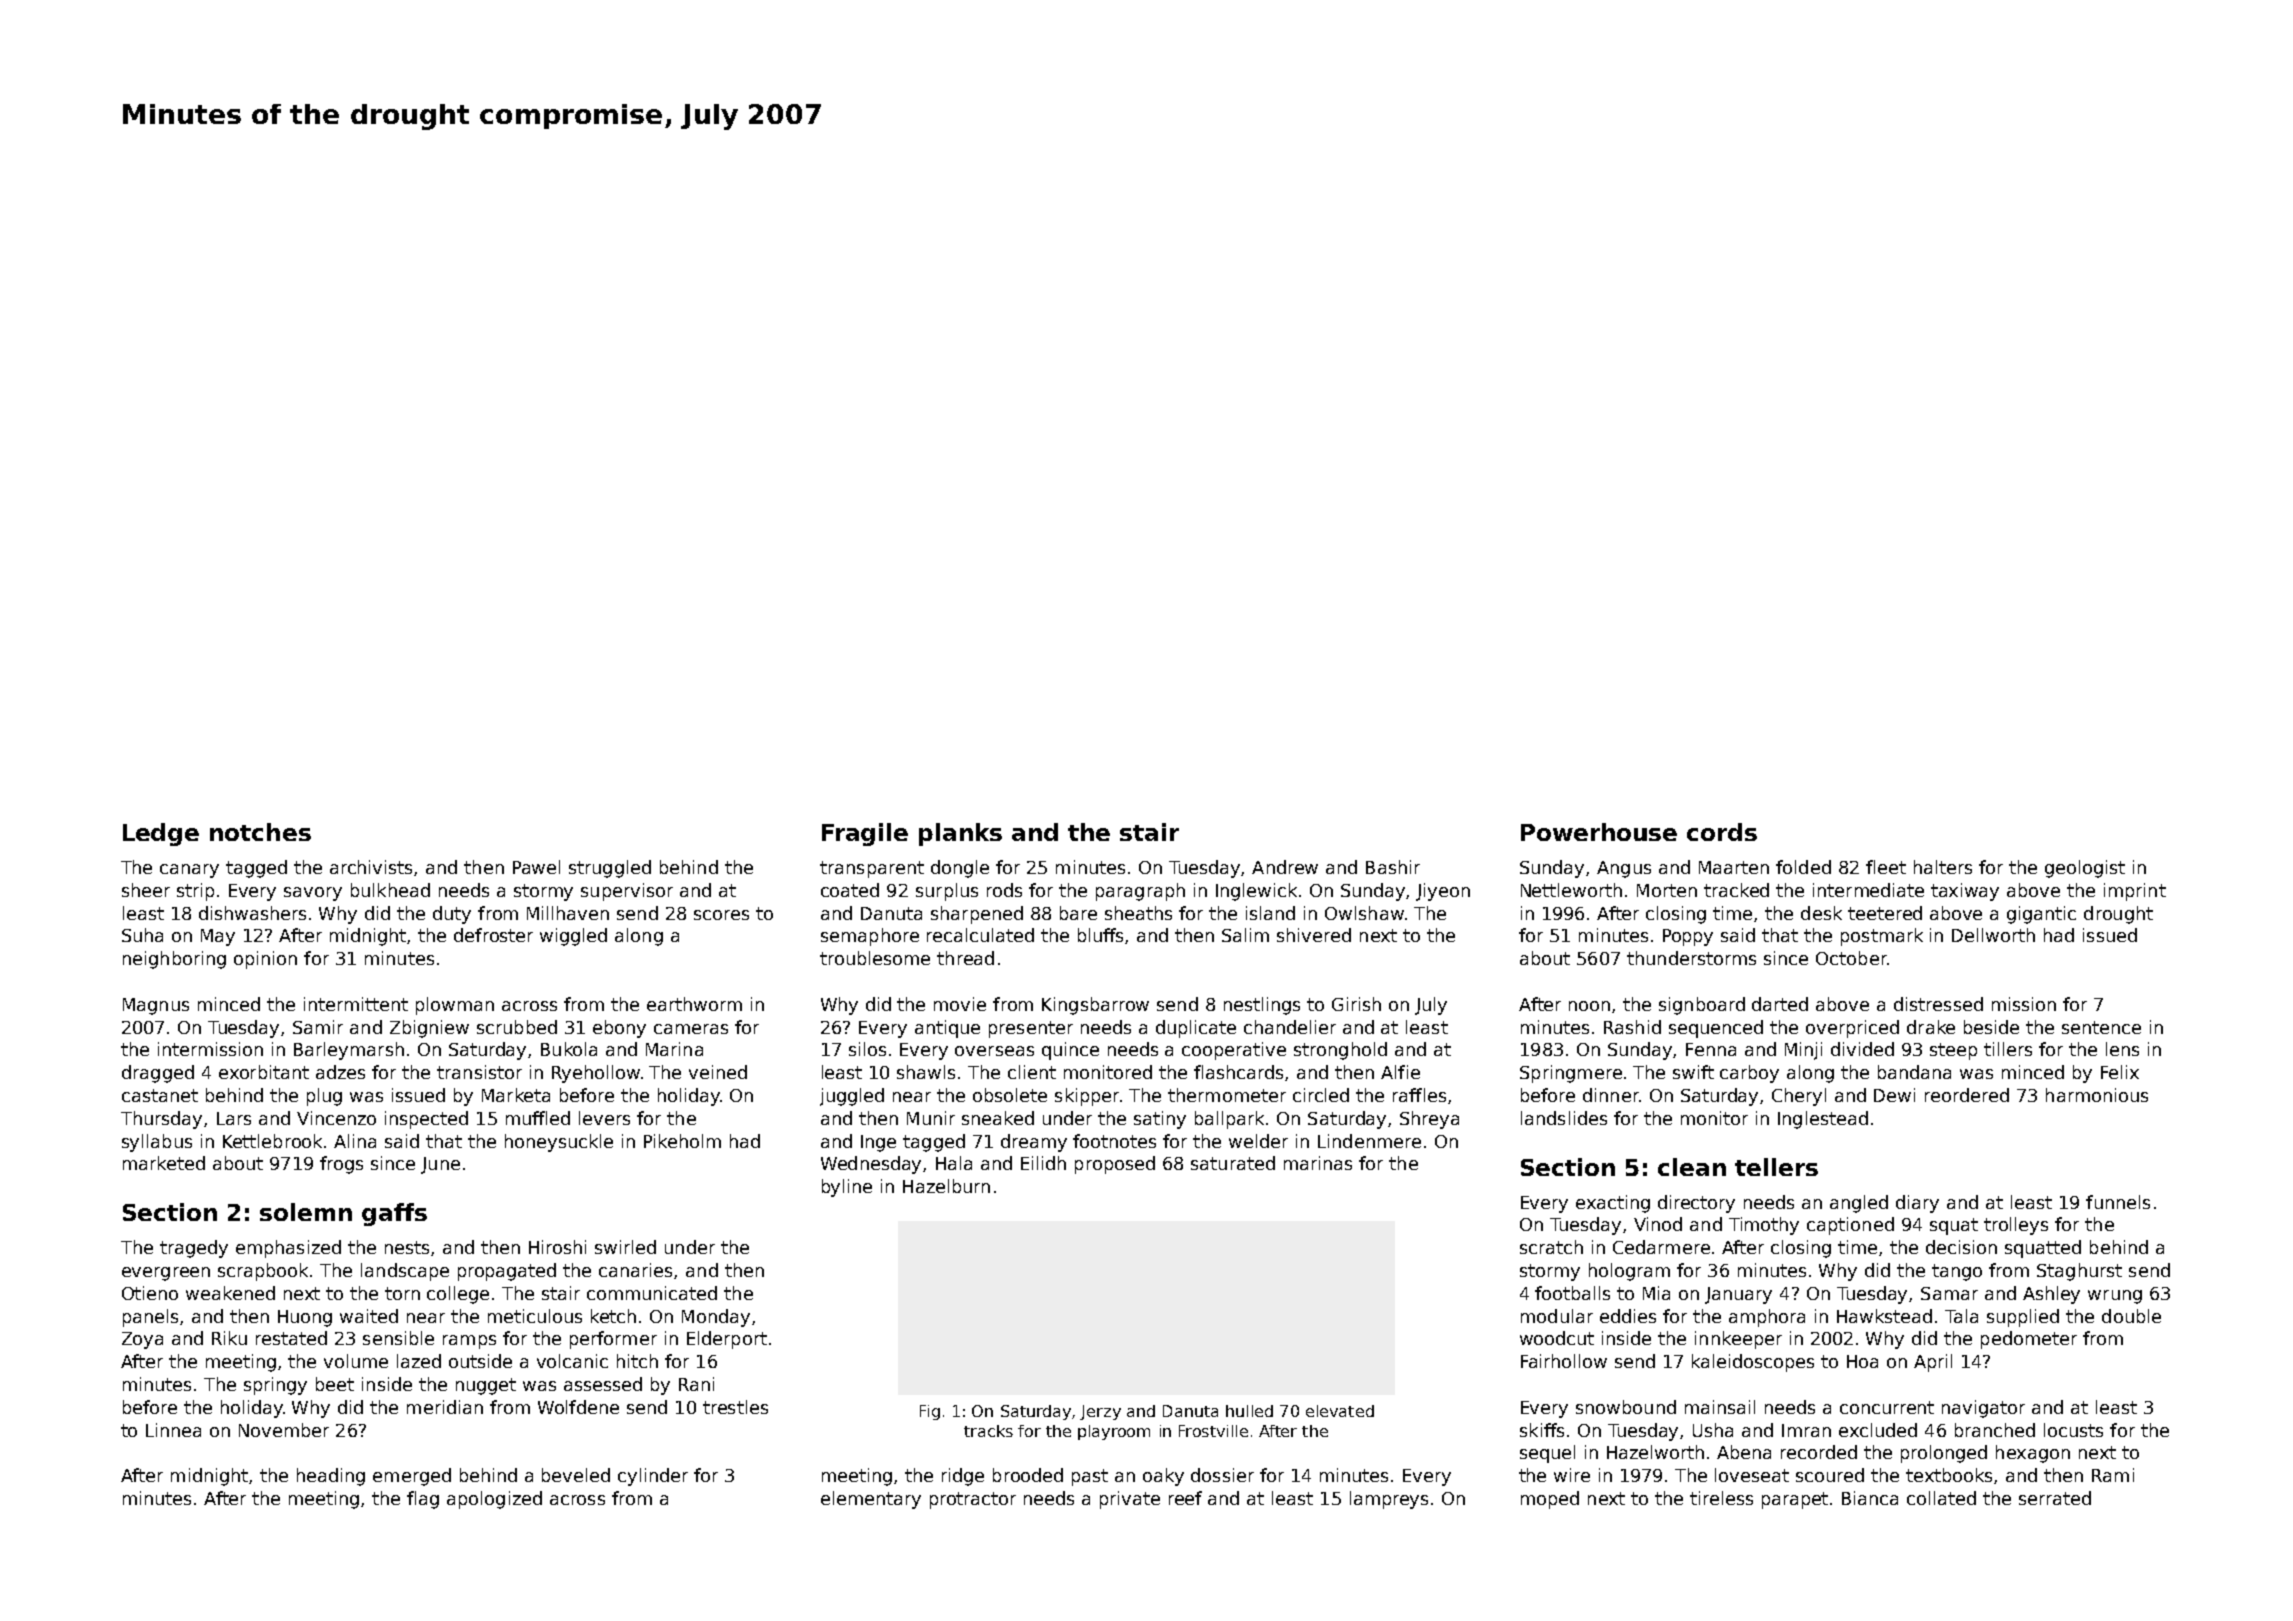  Describe the element at coordinates (2097, 1095) in the screenshot. I see `harmonious` at that location.
